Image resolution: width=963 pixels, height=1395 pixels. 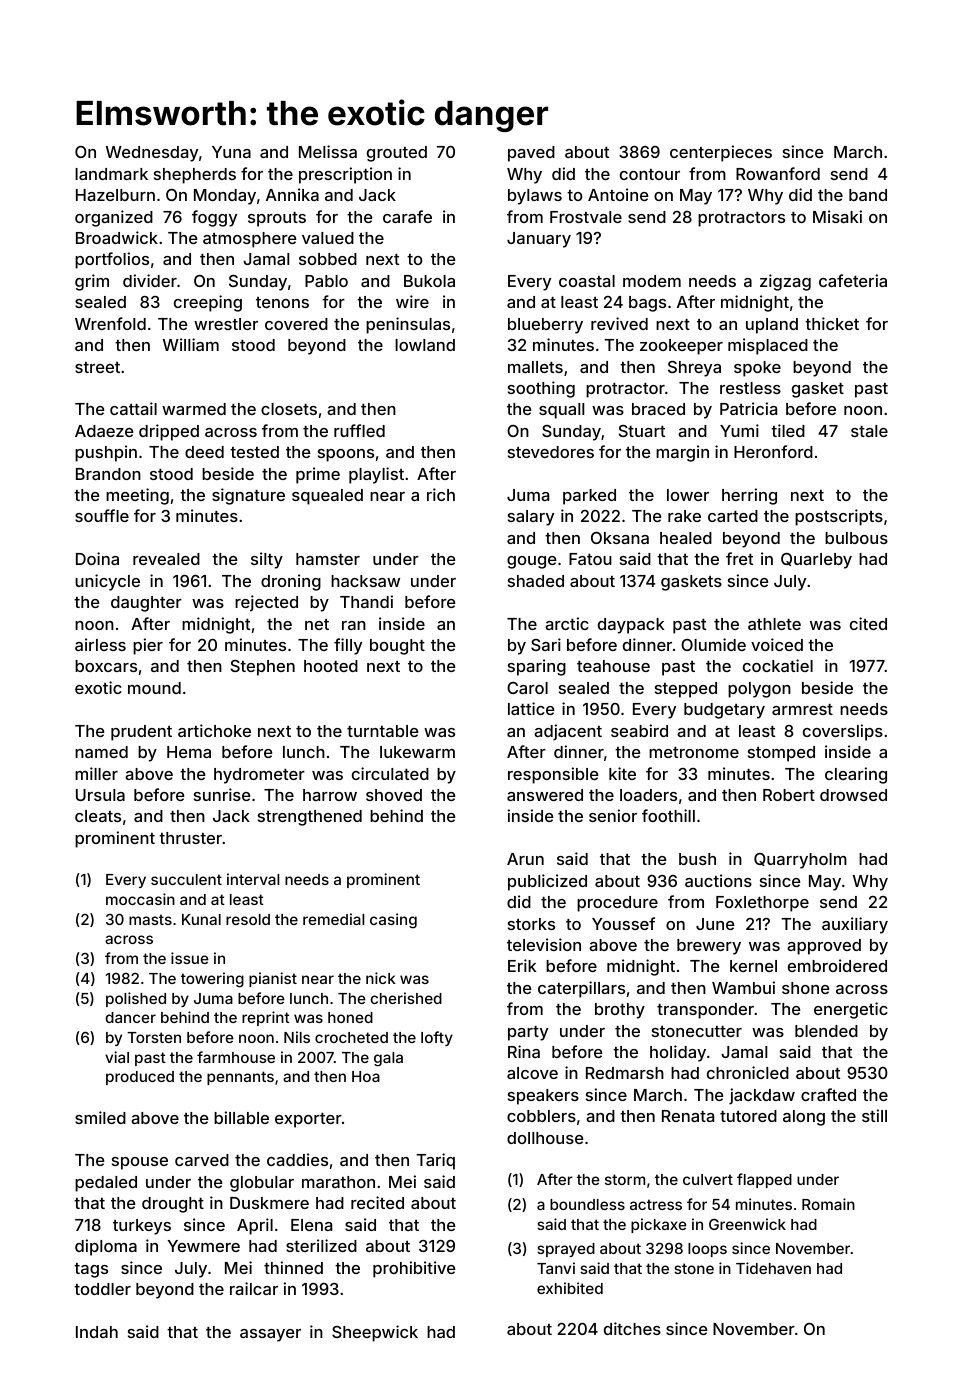 What do you see at coordinates (659, 1225) in the document?
I see `pickaxe` at bounding box center [659, 1225].
